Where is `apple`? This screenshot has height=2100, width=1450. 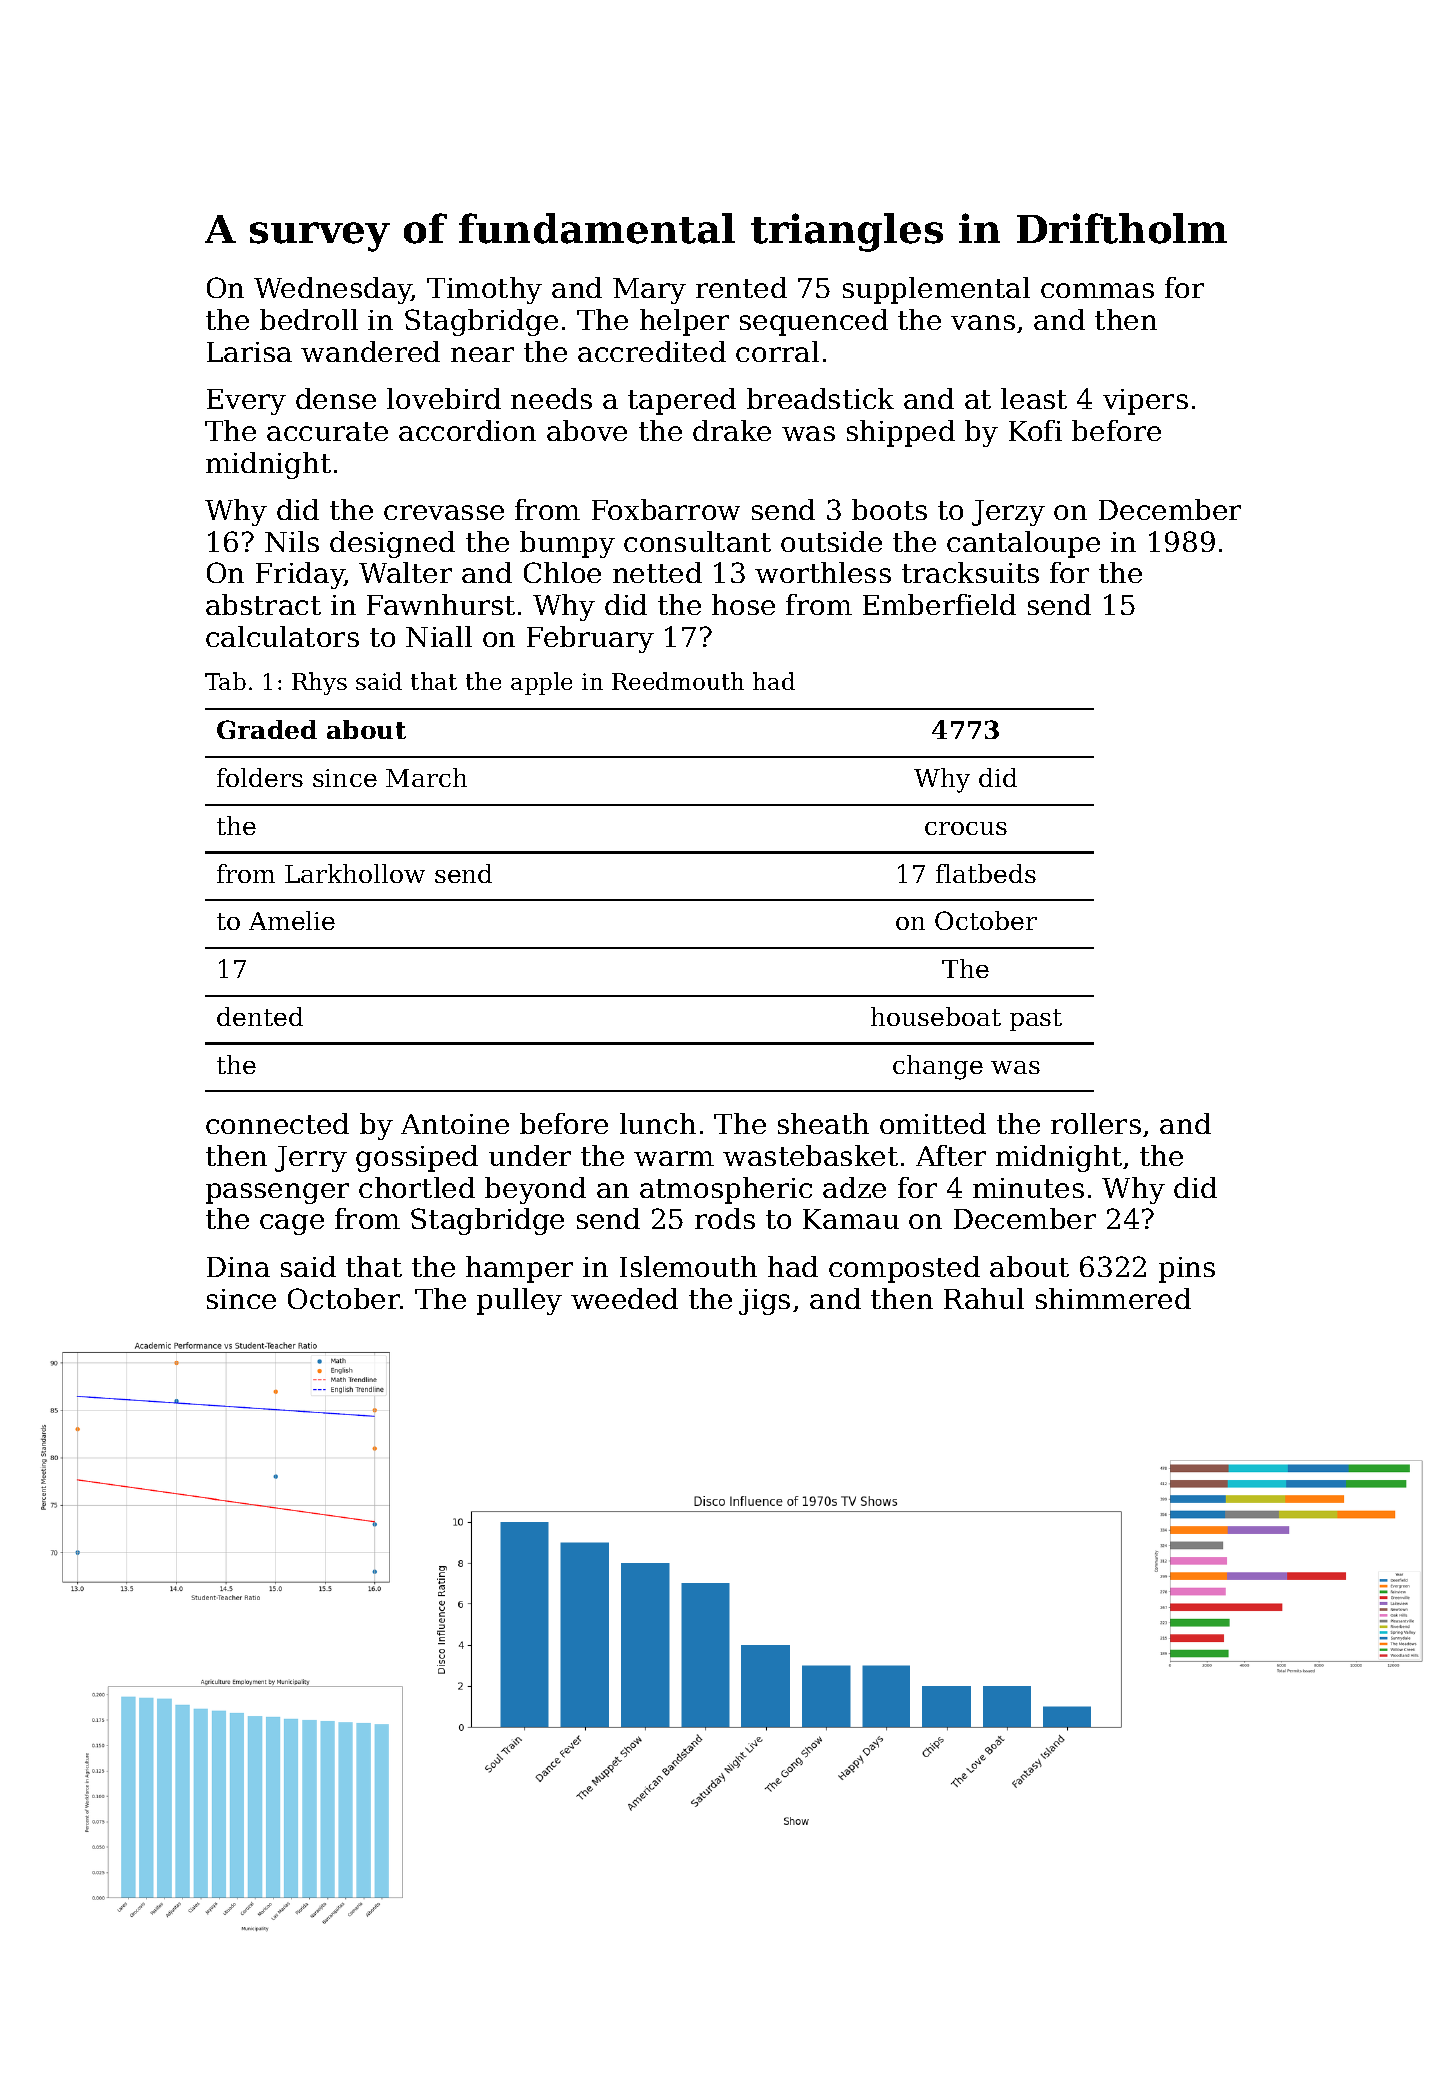
apple is located at coordinates (541, 683).
